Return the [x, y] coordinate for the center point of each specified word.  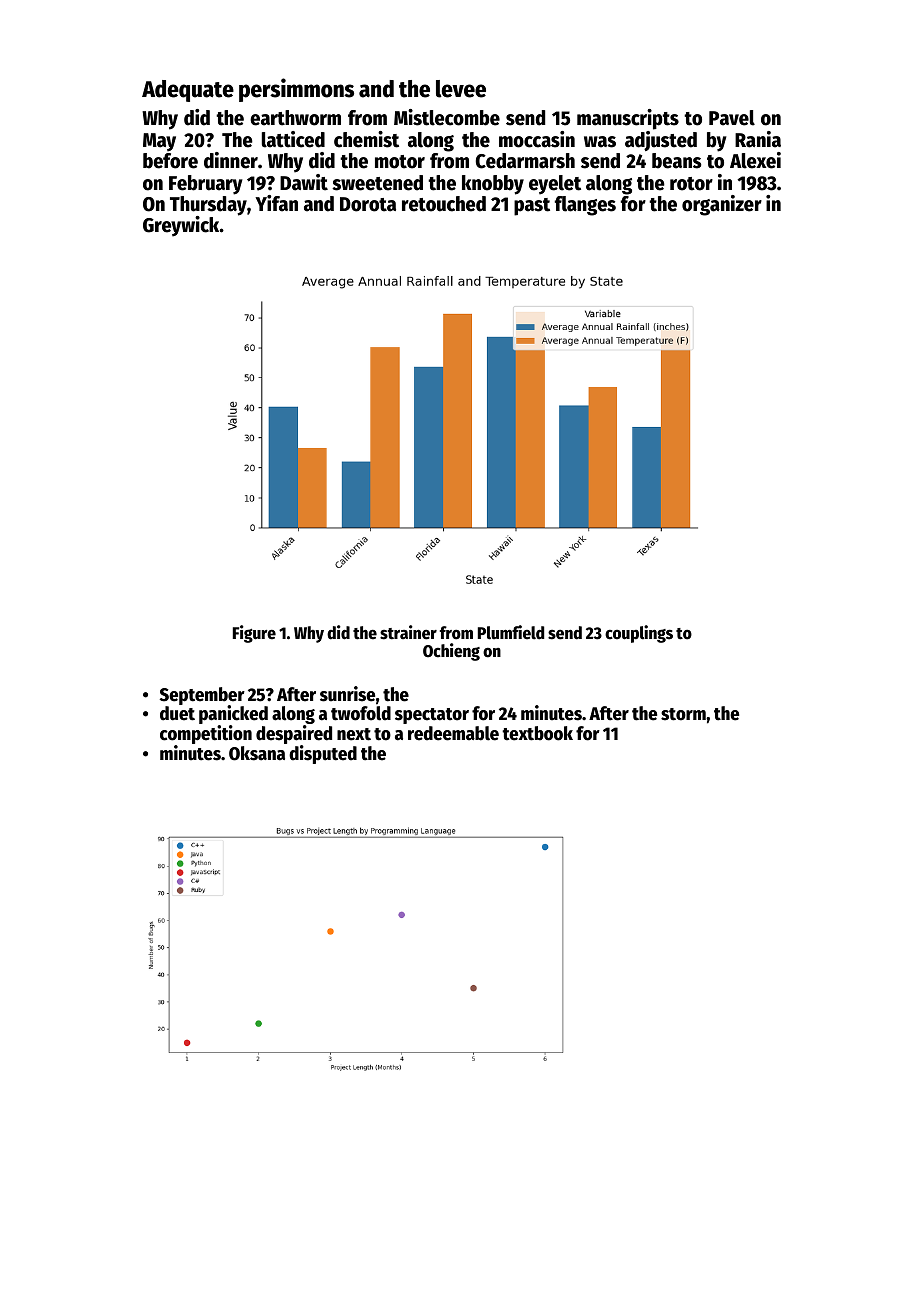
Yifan [276, 203]
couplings [639, 634]
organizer [722, 205]
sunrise [347, 694]
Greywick [181, 226]
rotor [691, 184]
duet [177, 713]
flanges [585, 206]
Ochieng [451, 652]
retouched [444, 204]
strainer [408, 632]
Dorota [368, 204]
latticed [293, 139]
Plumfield [511, 632]
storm [683, 714]
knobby [493, 185]
